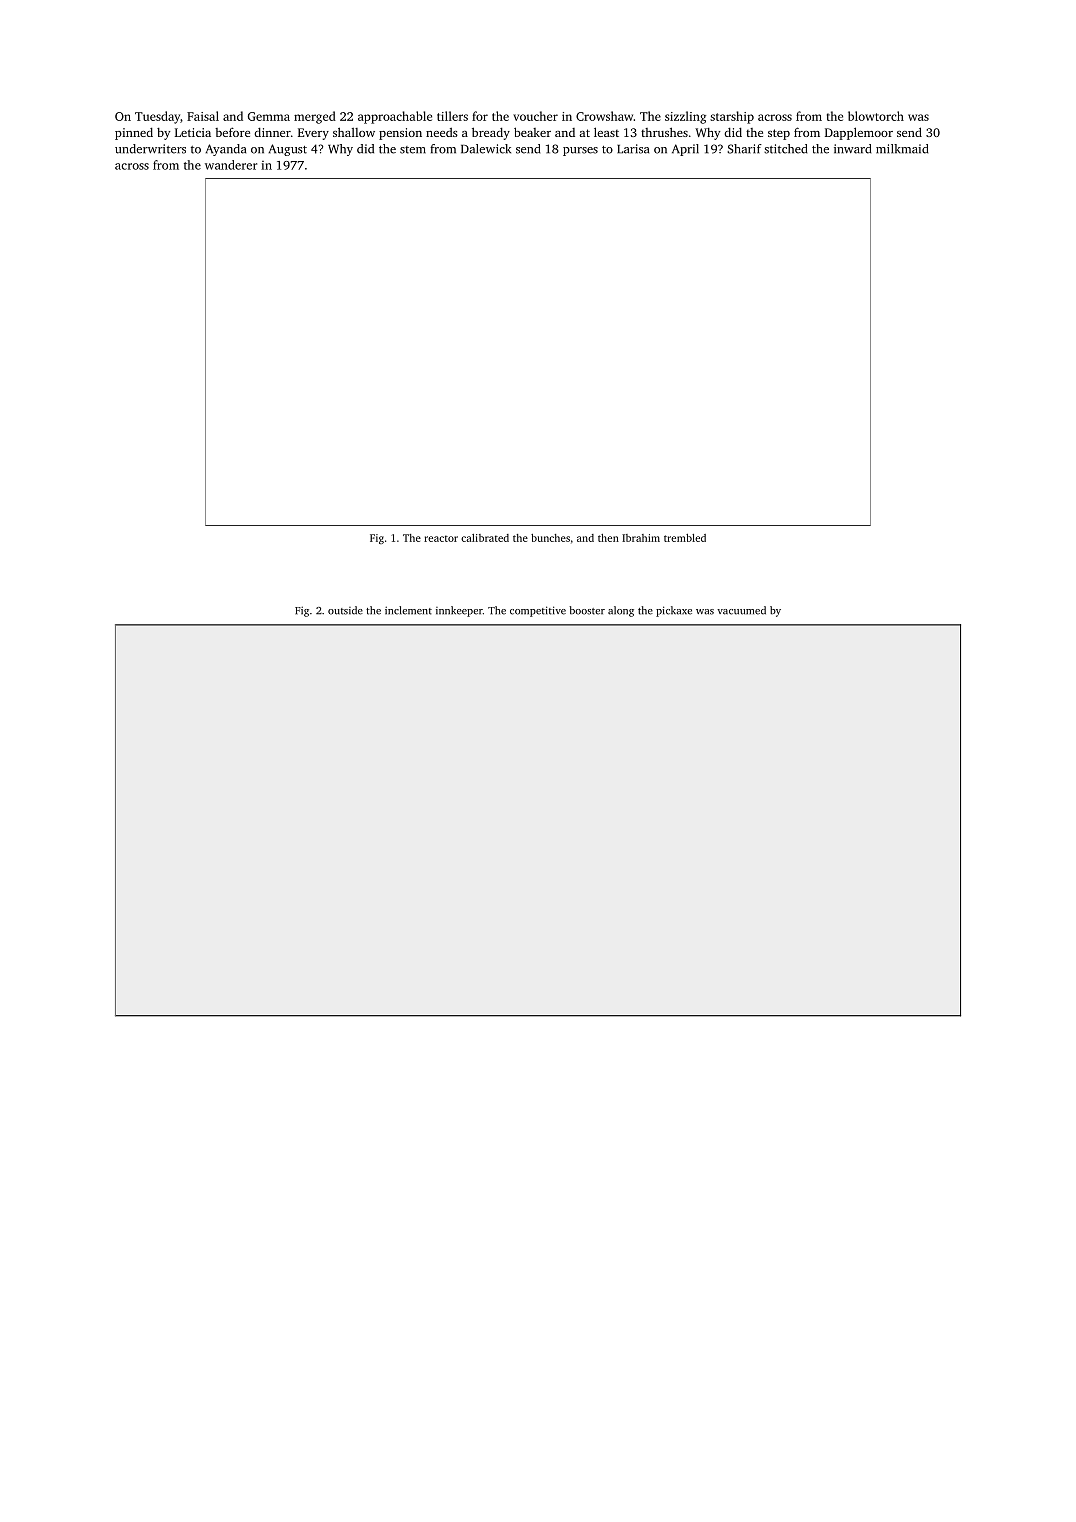 The image size is (1076, 1522). Describe the element at coordinates (580, 151) in the screenshot. I see `purses` at that location.
